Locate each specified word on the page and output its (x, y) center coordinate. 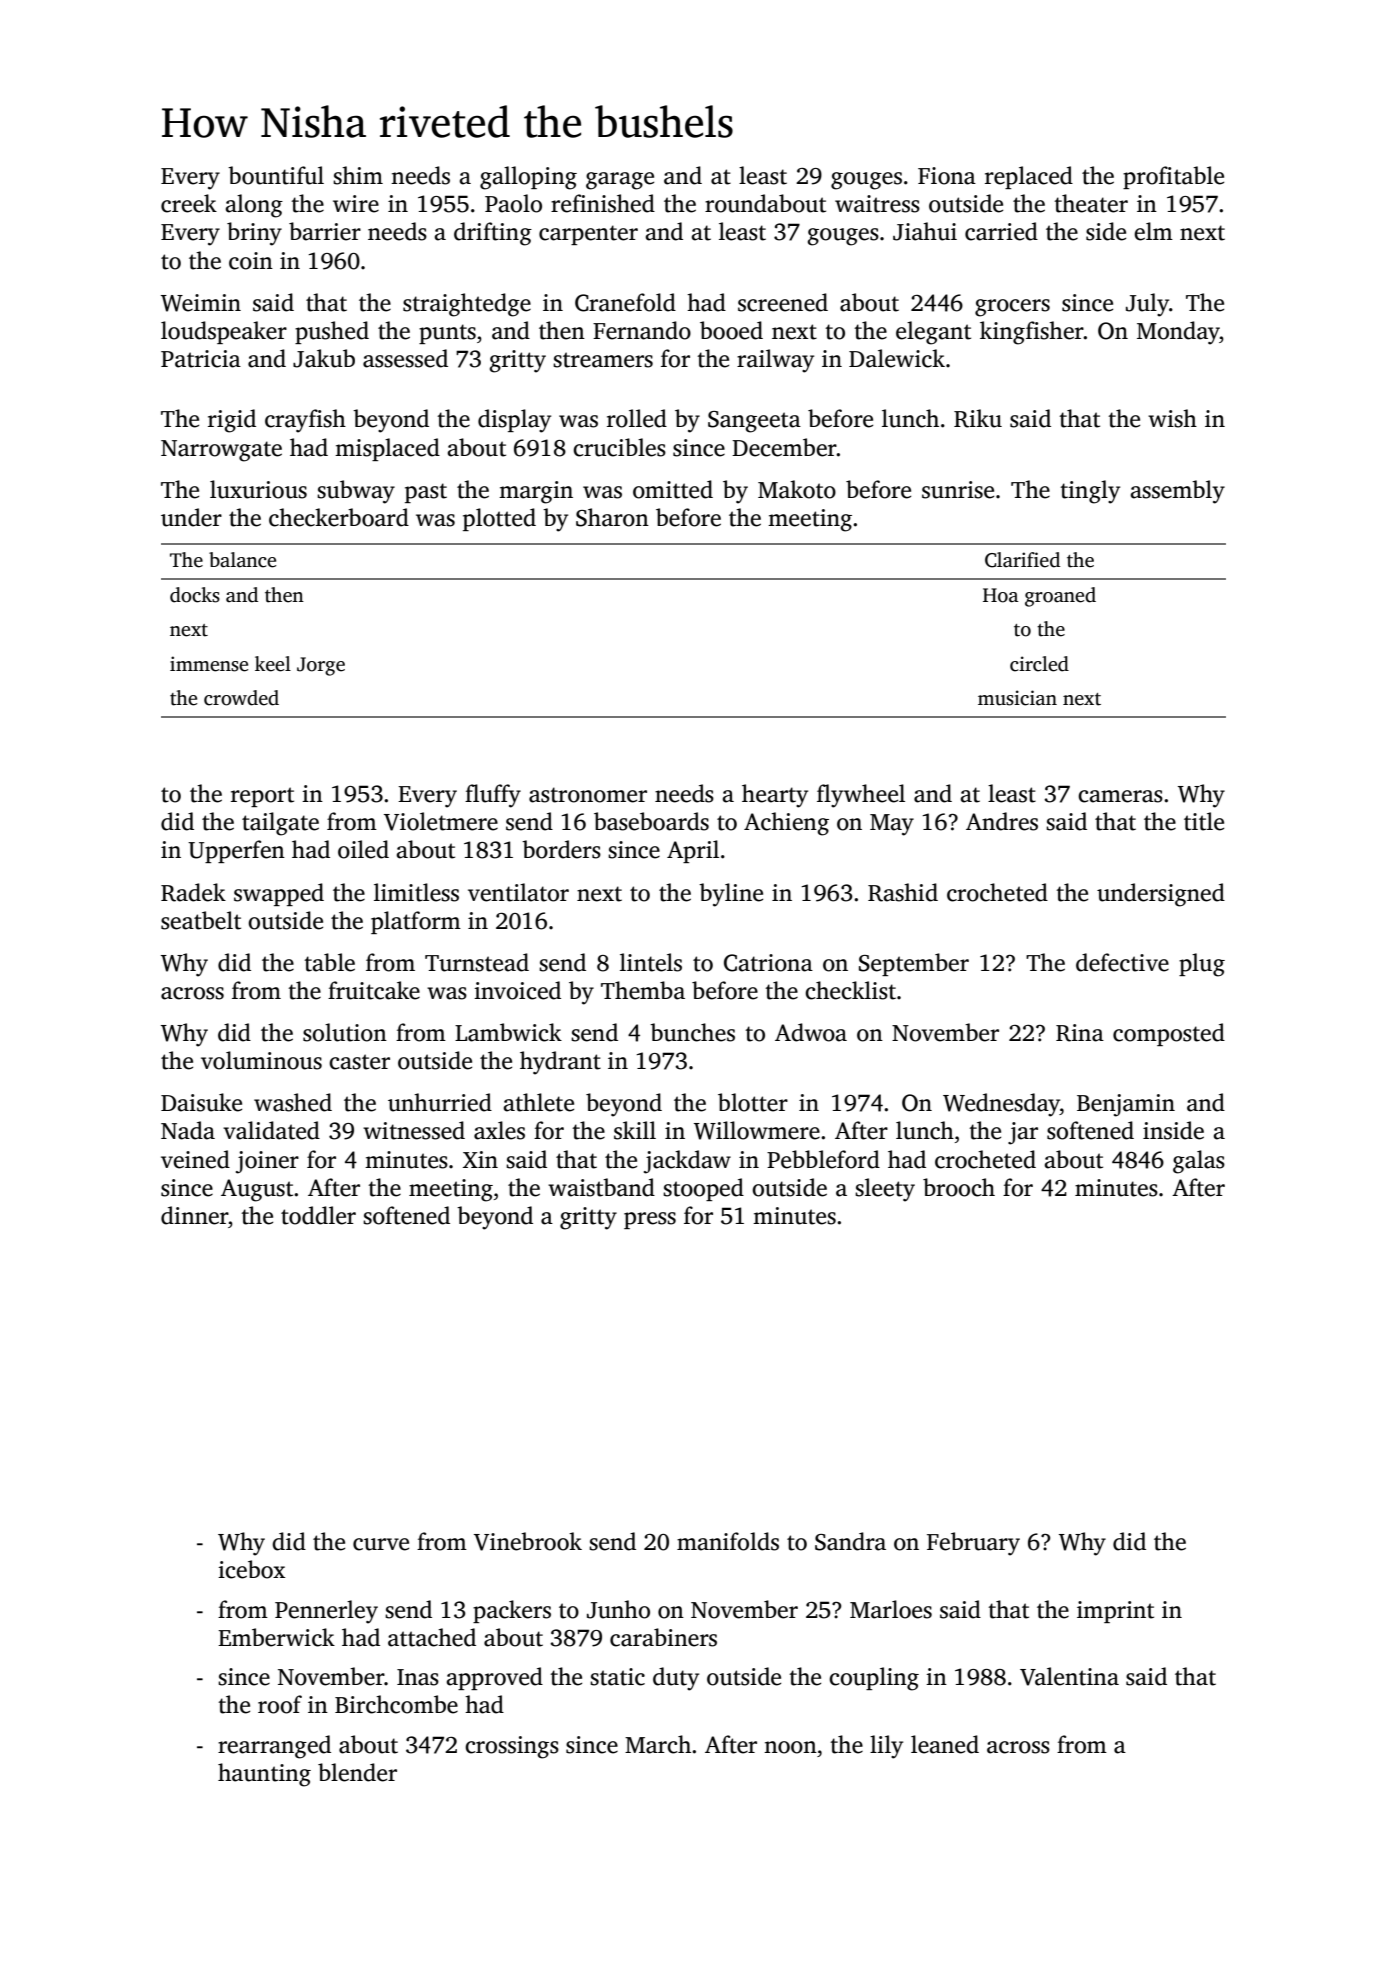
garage (620, 181)
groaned (1060, 597)
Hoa (1001, 595)
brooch (959, 1187)
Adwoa (811, 1032)
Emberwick (276, 1637)
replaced (1029, 177)
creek (189, 203)
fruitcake (374, 990)
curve (381, 1544)
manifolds (728, 1541)
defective (1122, 962)
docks (195, 595)
